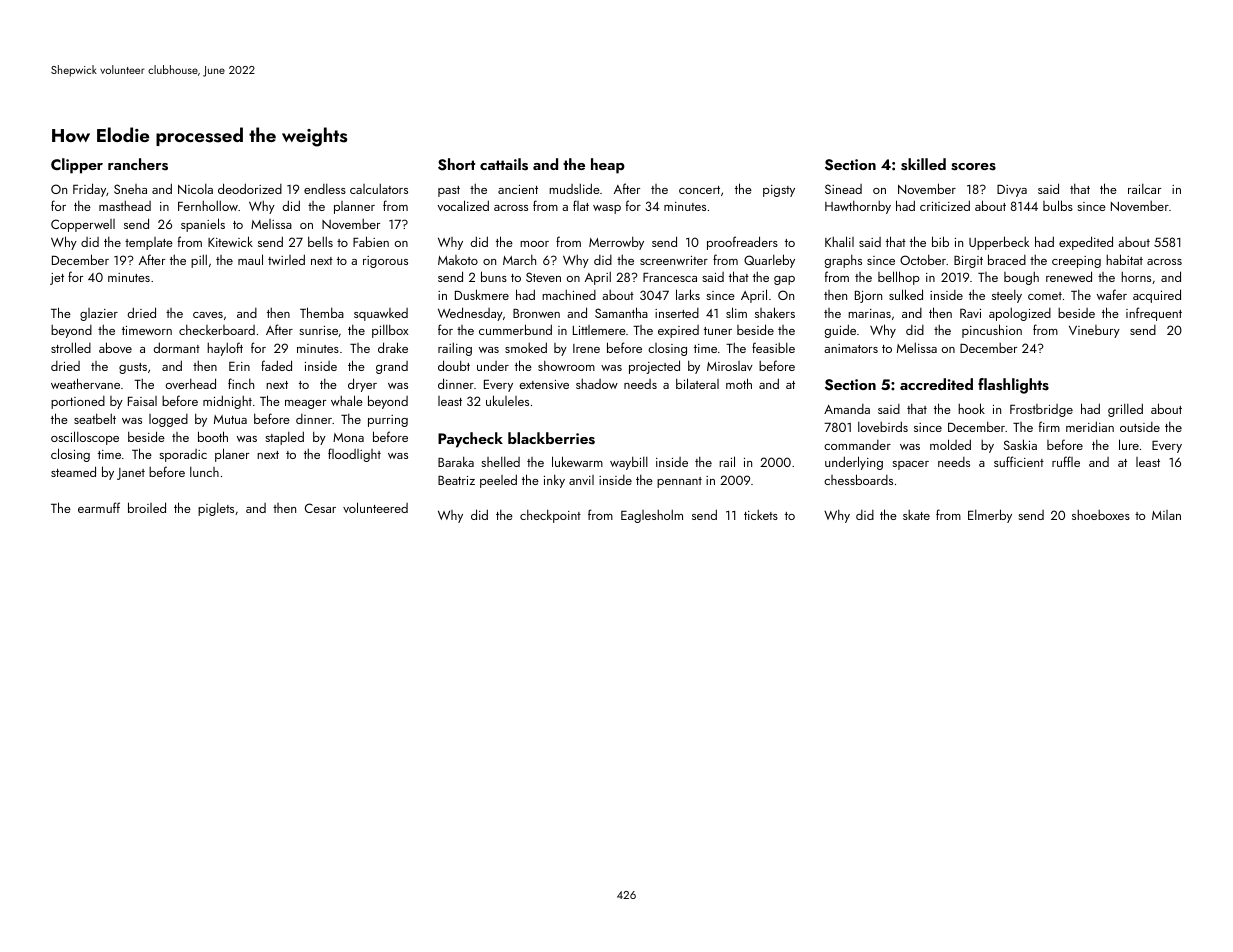 The width and height of the document is (1233, 952). What do you see at coordinates (869, 313) in the document?
I see `marinas` at bounding box center [869, 313].
